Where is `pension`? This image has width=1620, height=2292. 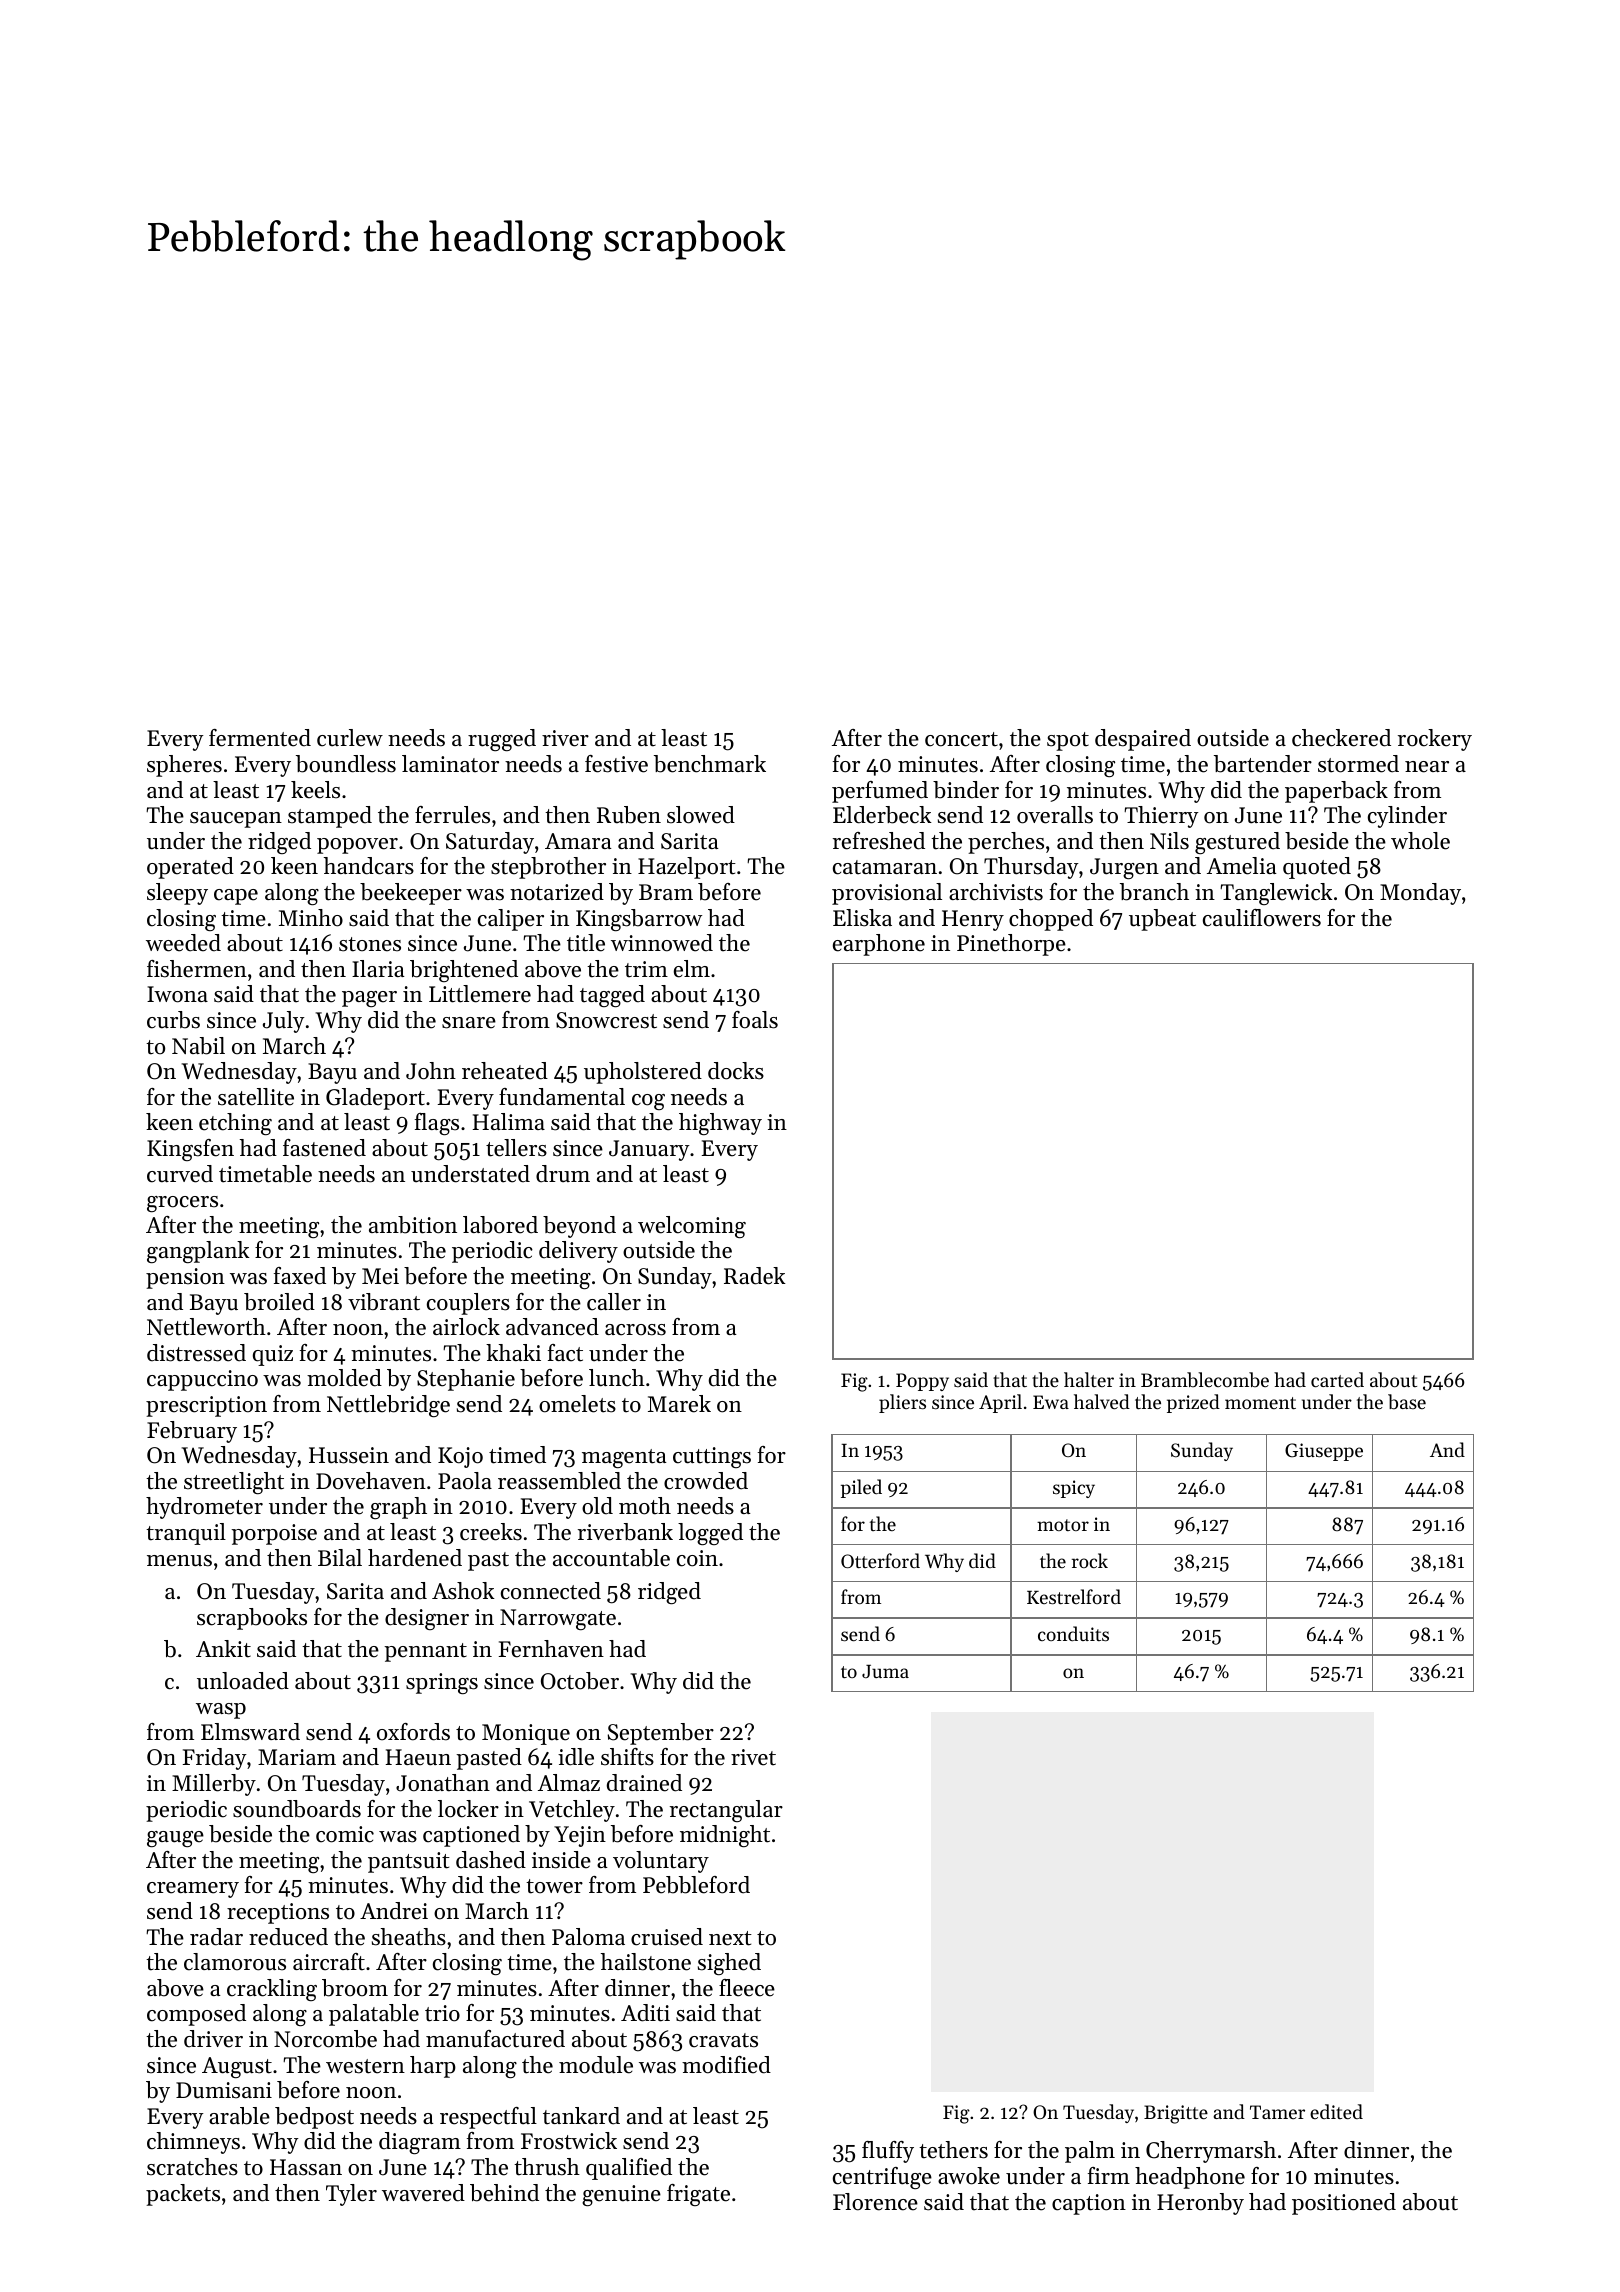
pension is located at coordinates (185, 1278).
